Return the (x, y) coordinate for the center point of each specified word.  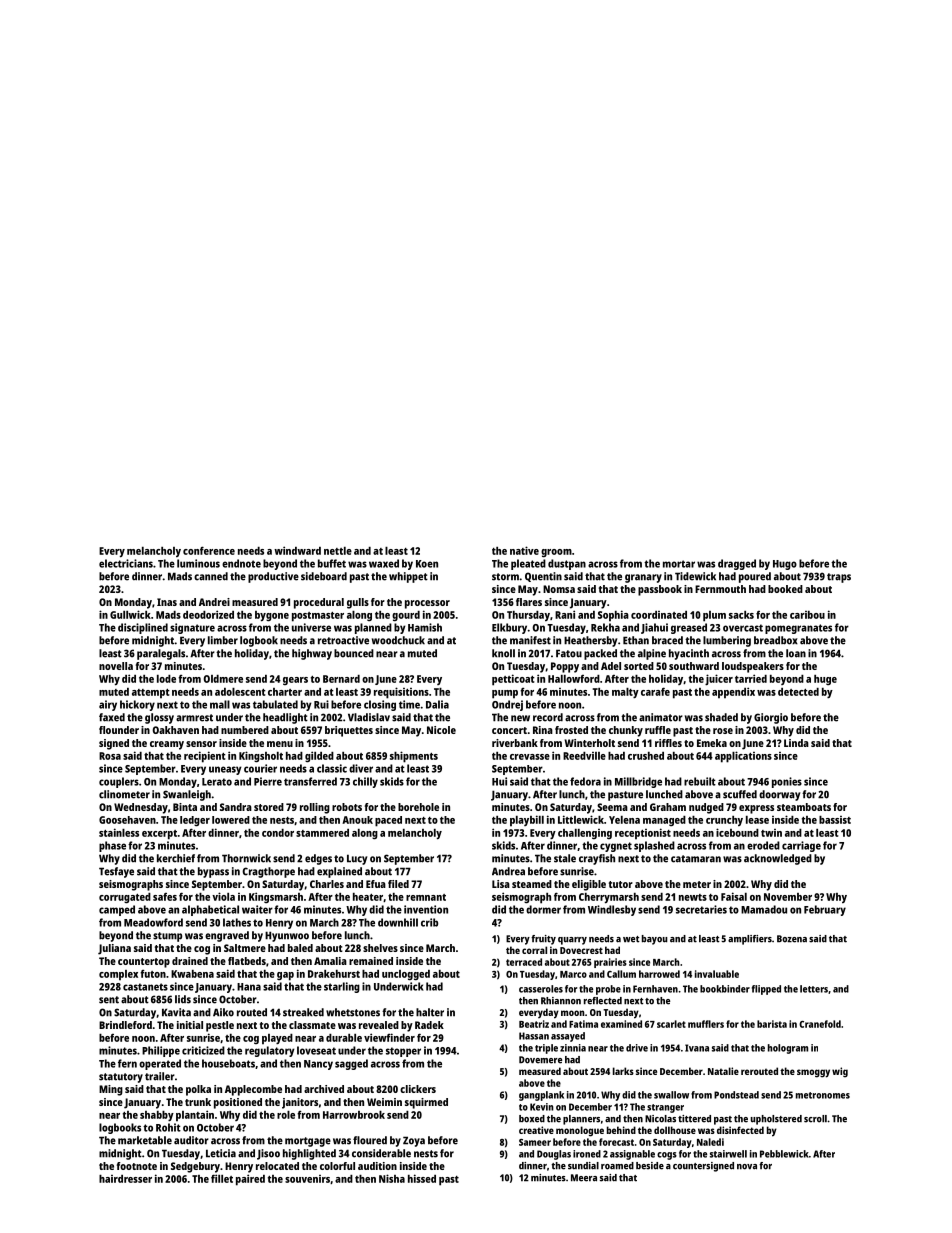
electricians (126, 563)
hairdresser (125, 1179)
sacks (741, 615)
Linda (796, 743)
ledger (195, 821)
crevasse (530, 757)
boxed (532, 1119)
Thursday (528, 616)
